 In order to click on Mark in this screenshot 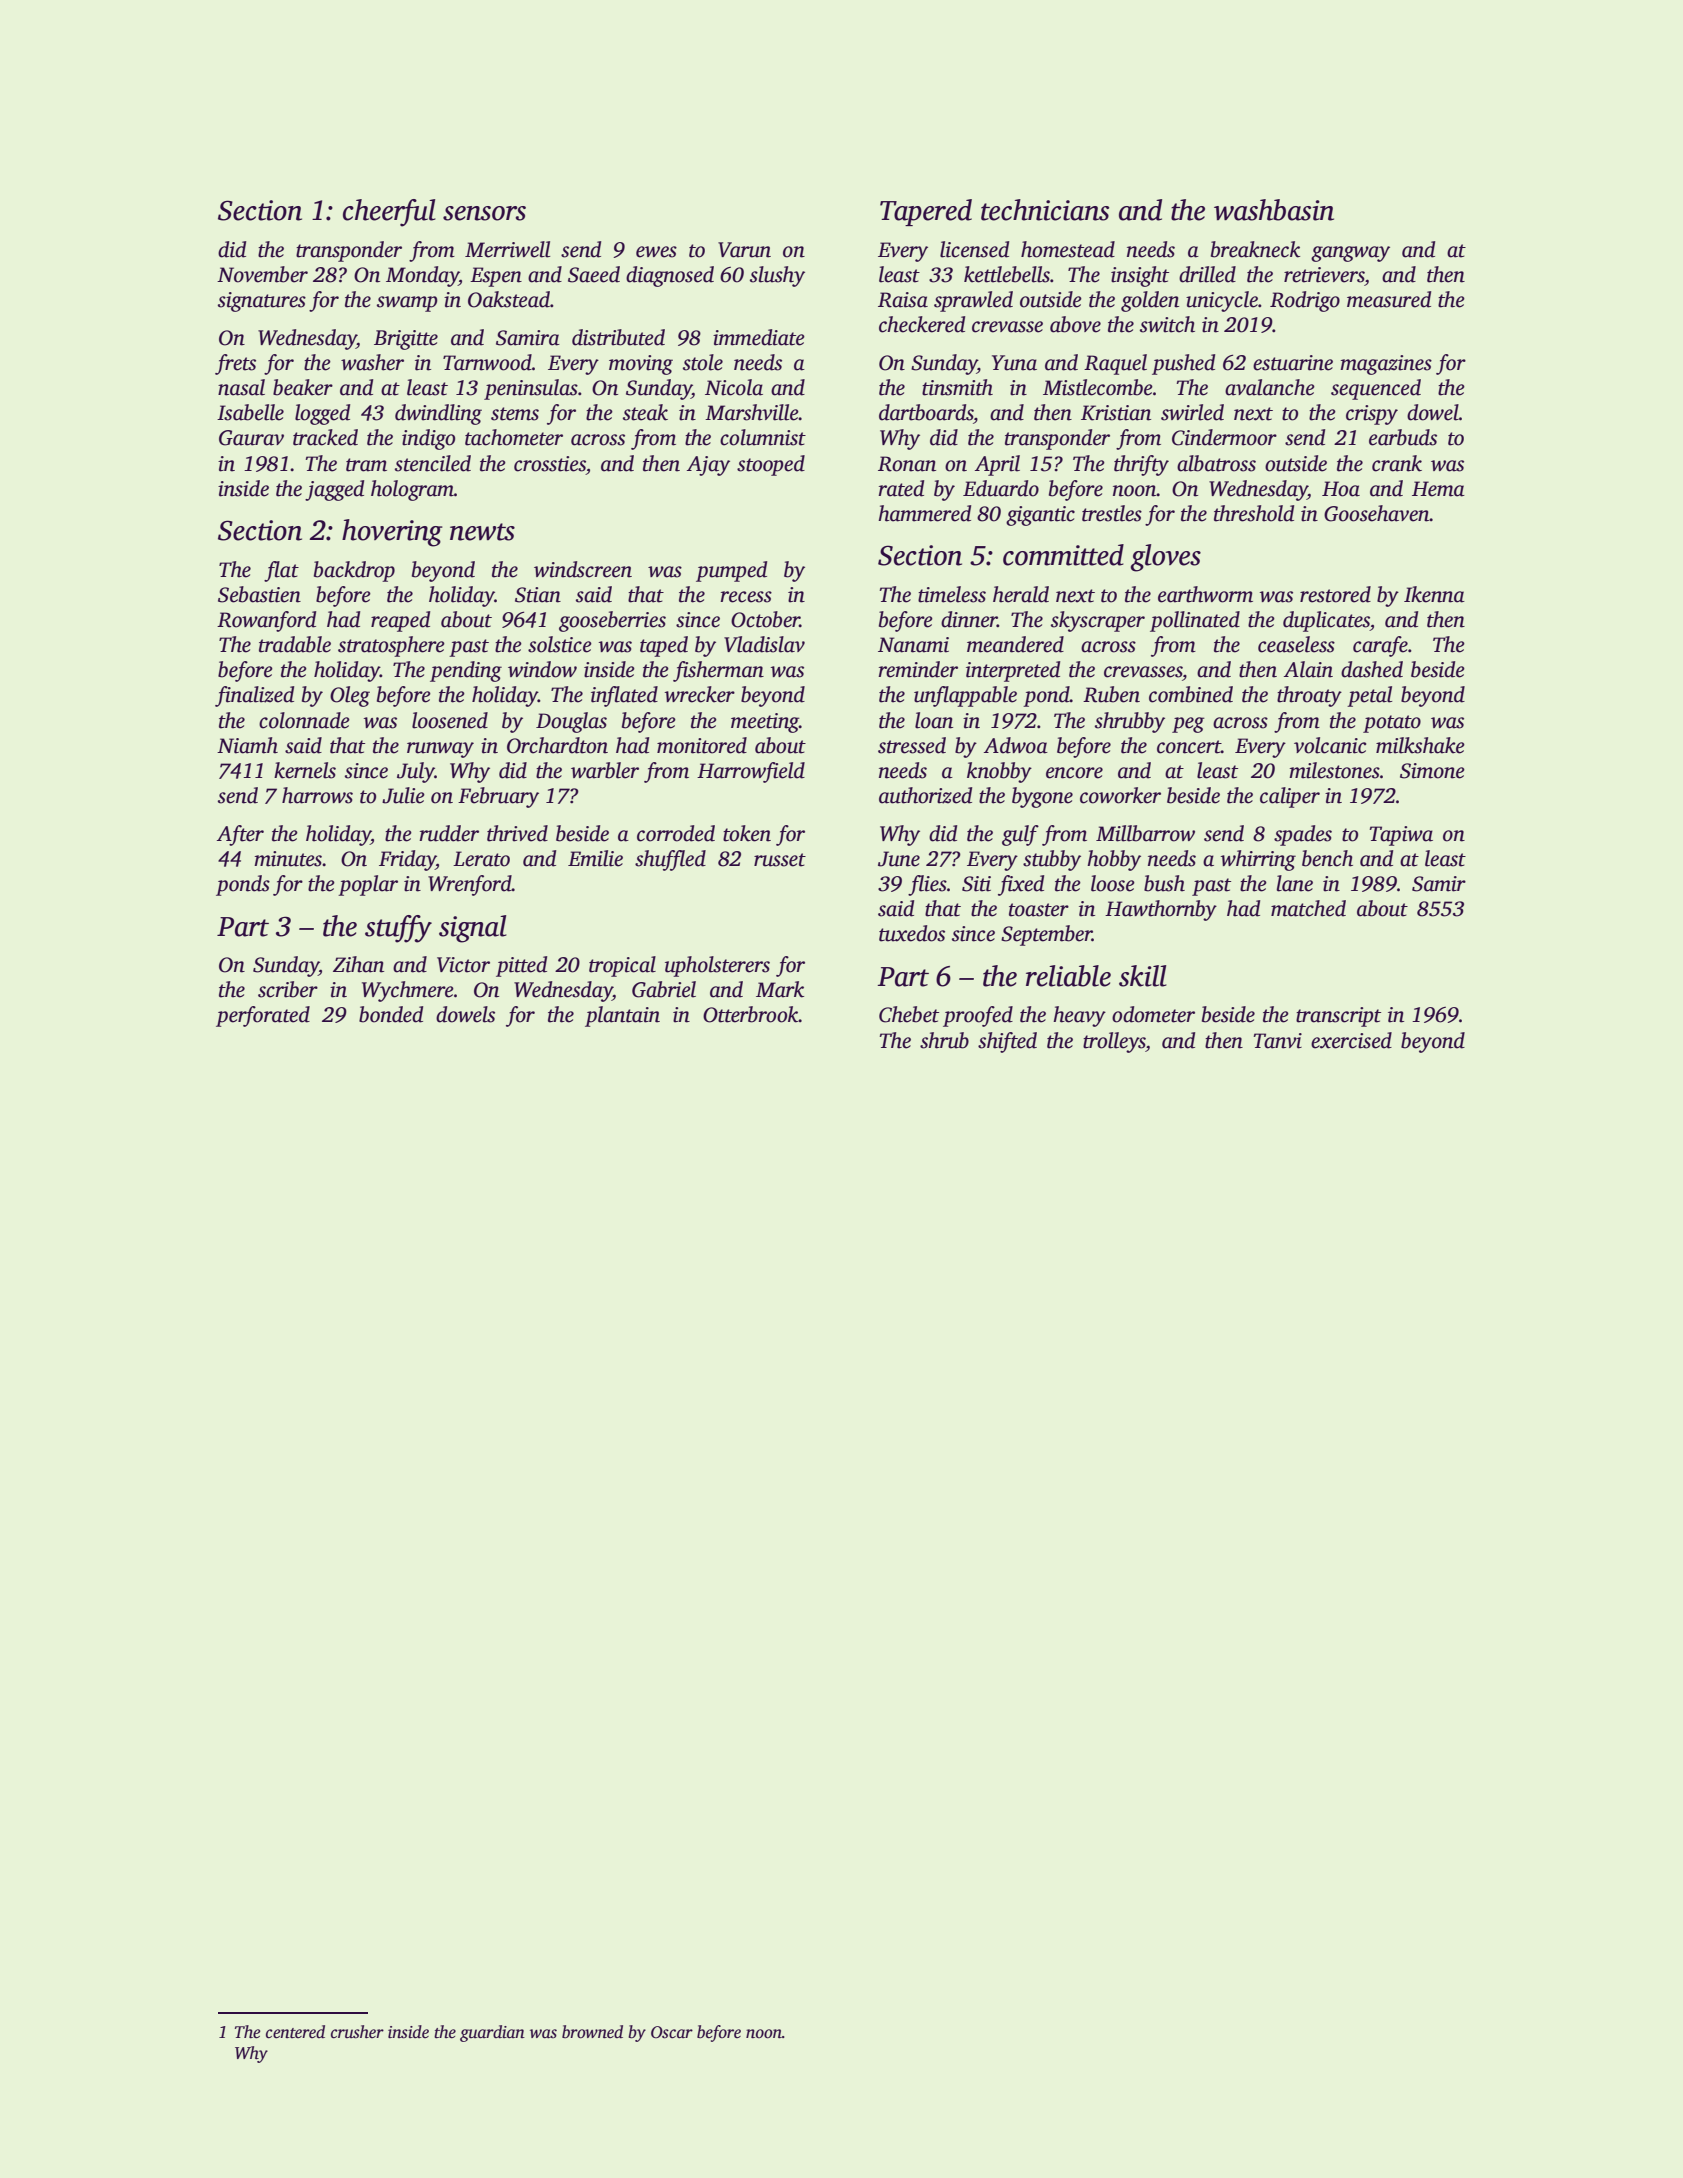, I will do `click(780, 989)`.
